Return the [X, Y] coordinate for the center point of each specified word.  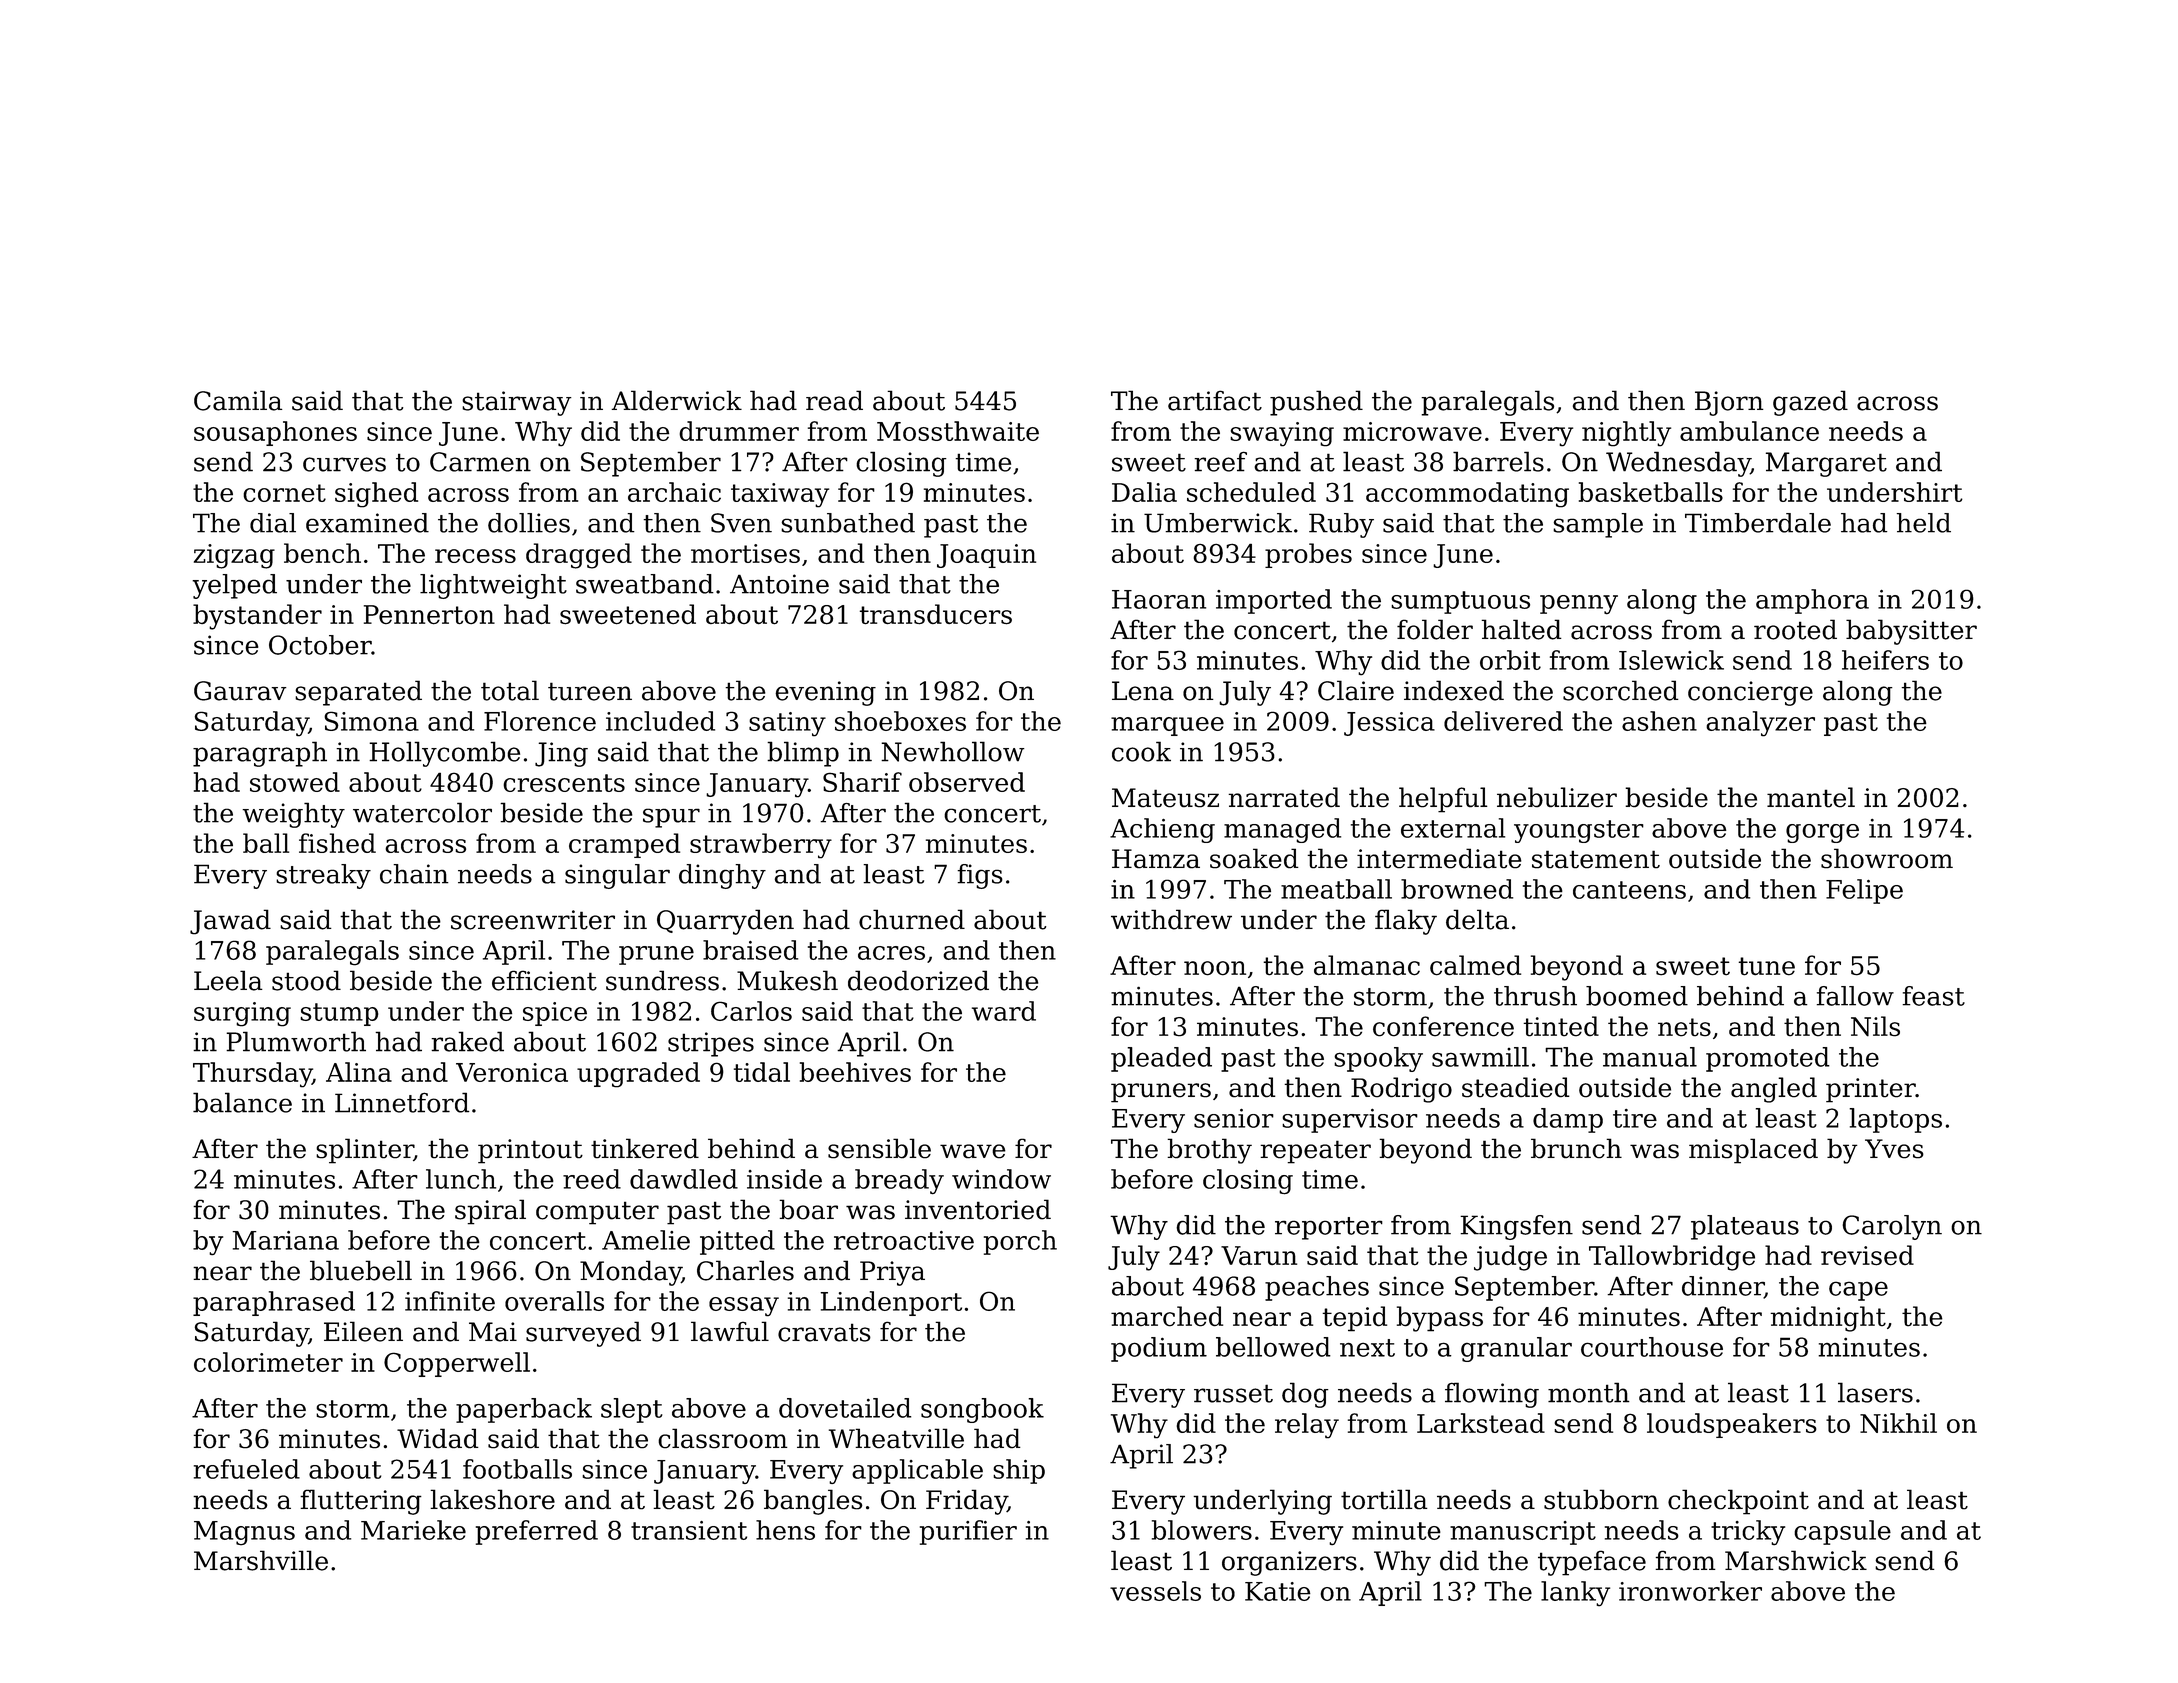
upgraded [638, 1075]
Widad [438, 1438]
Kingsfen [1516, 1227]
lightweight [493, 586]
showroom [1887, 858]
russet [1233, 1393]
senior [1234, 1118]
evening [825, 693]
